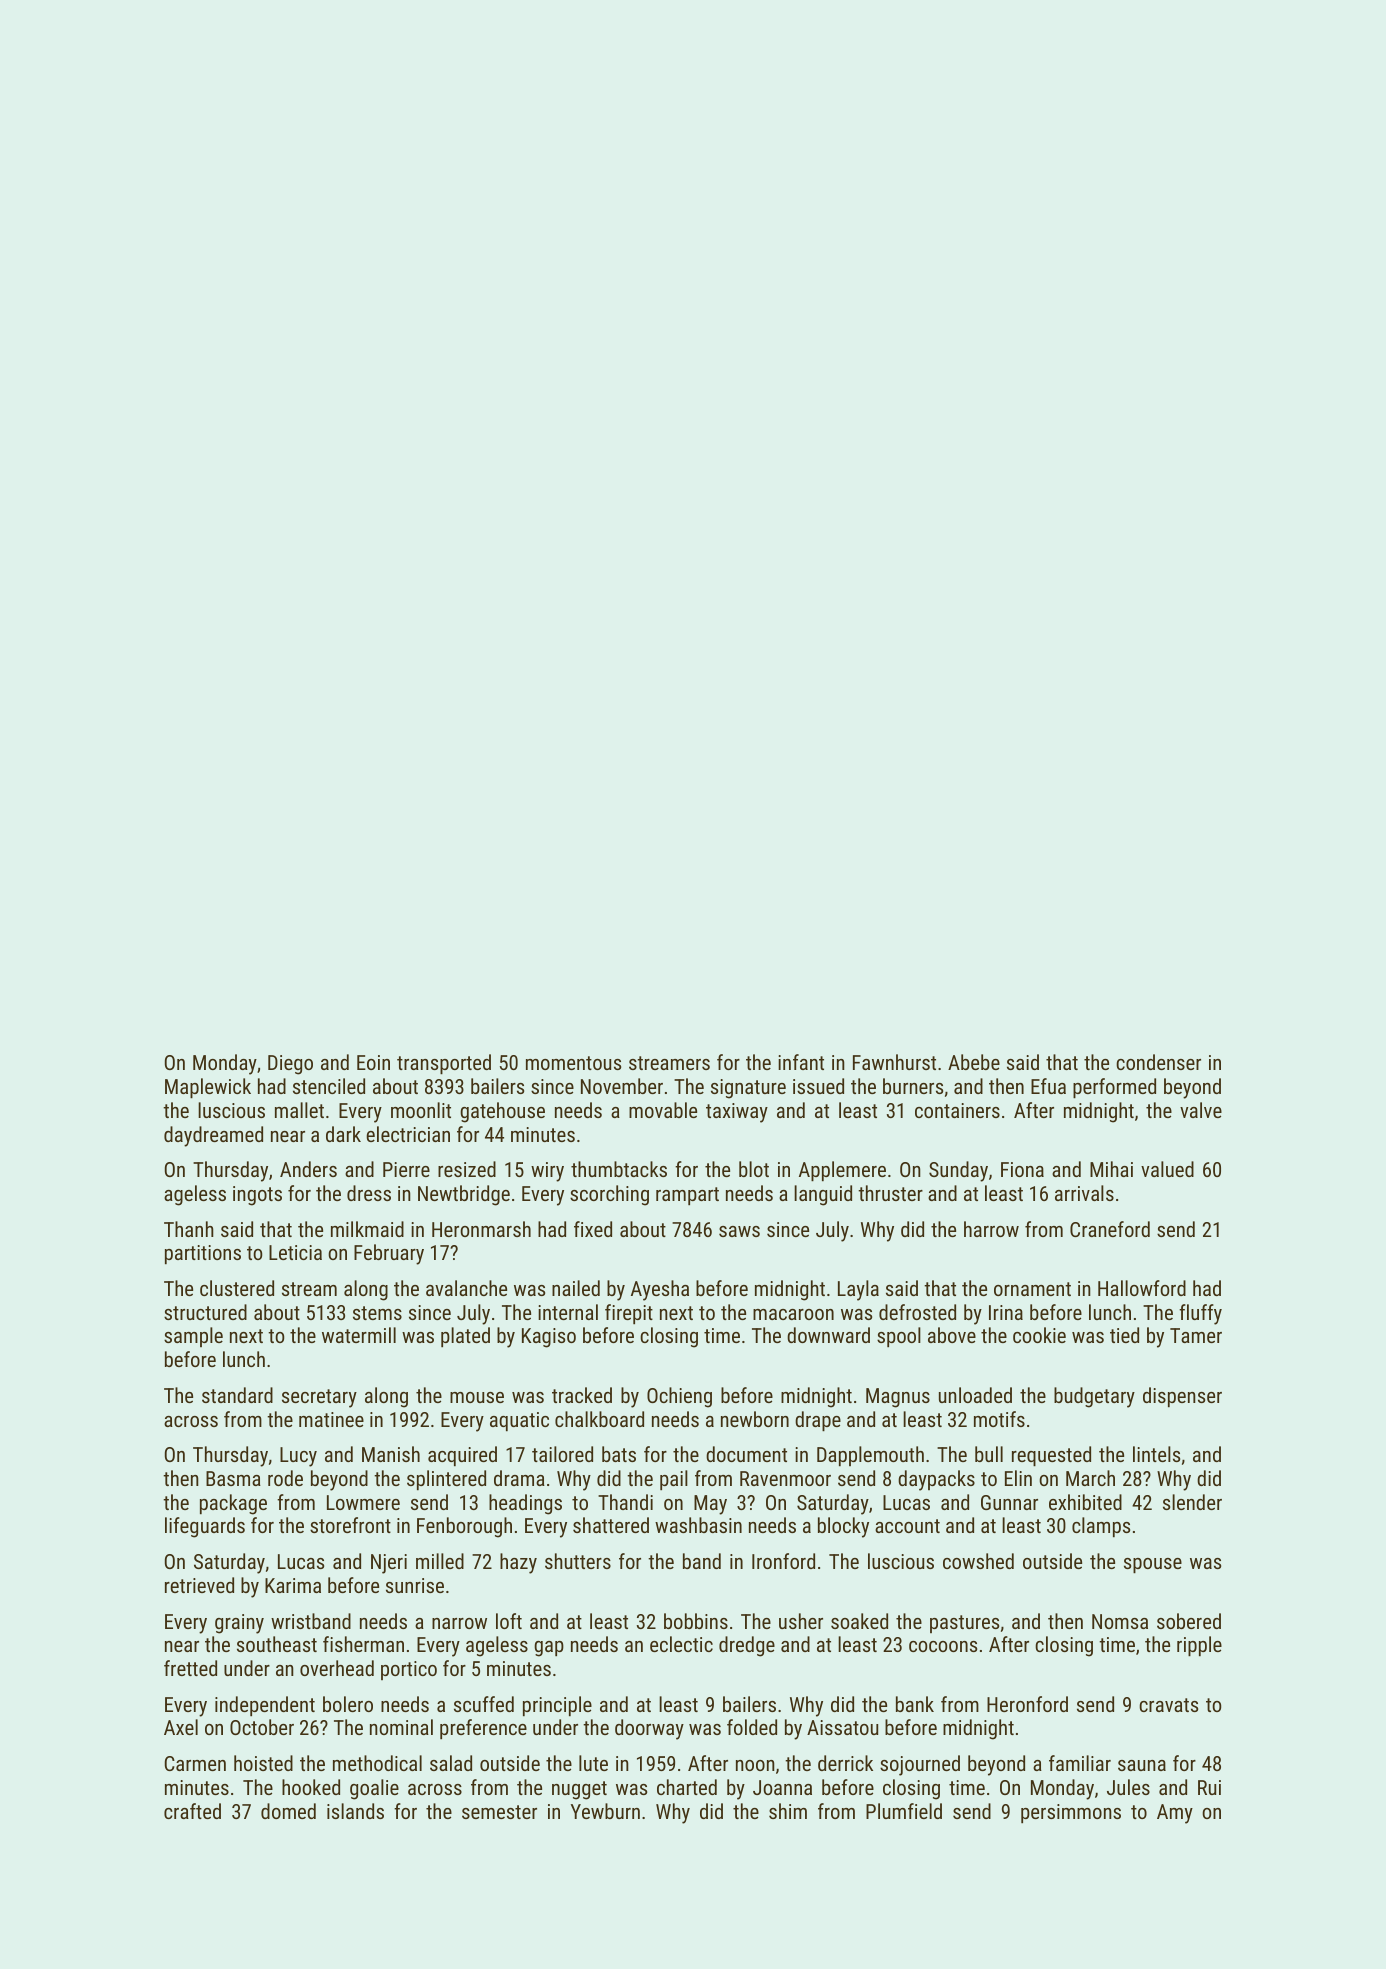 The image size is (1386, 1969). I want to click on Amy, so click(1175, 1814).
